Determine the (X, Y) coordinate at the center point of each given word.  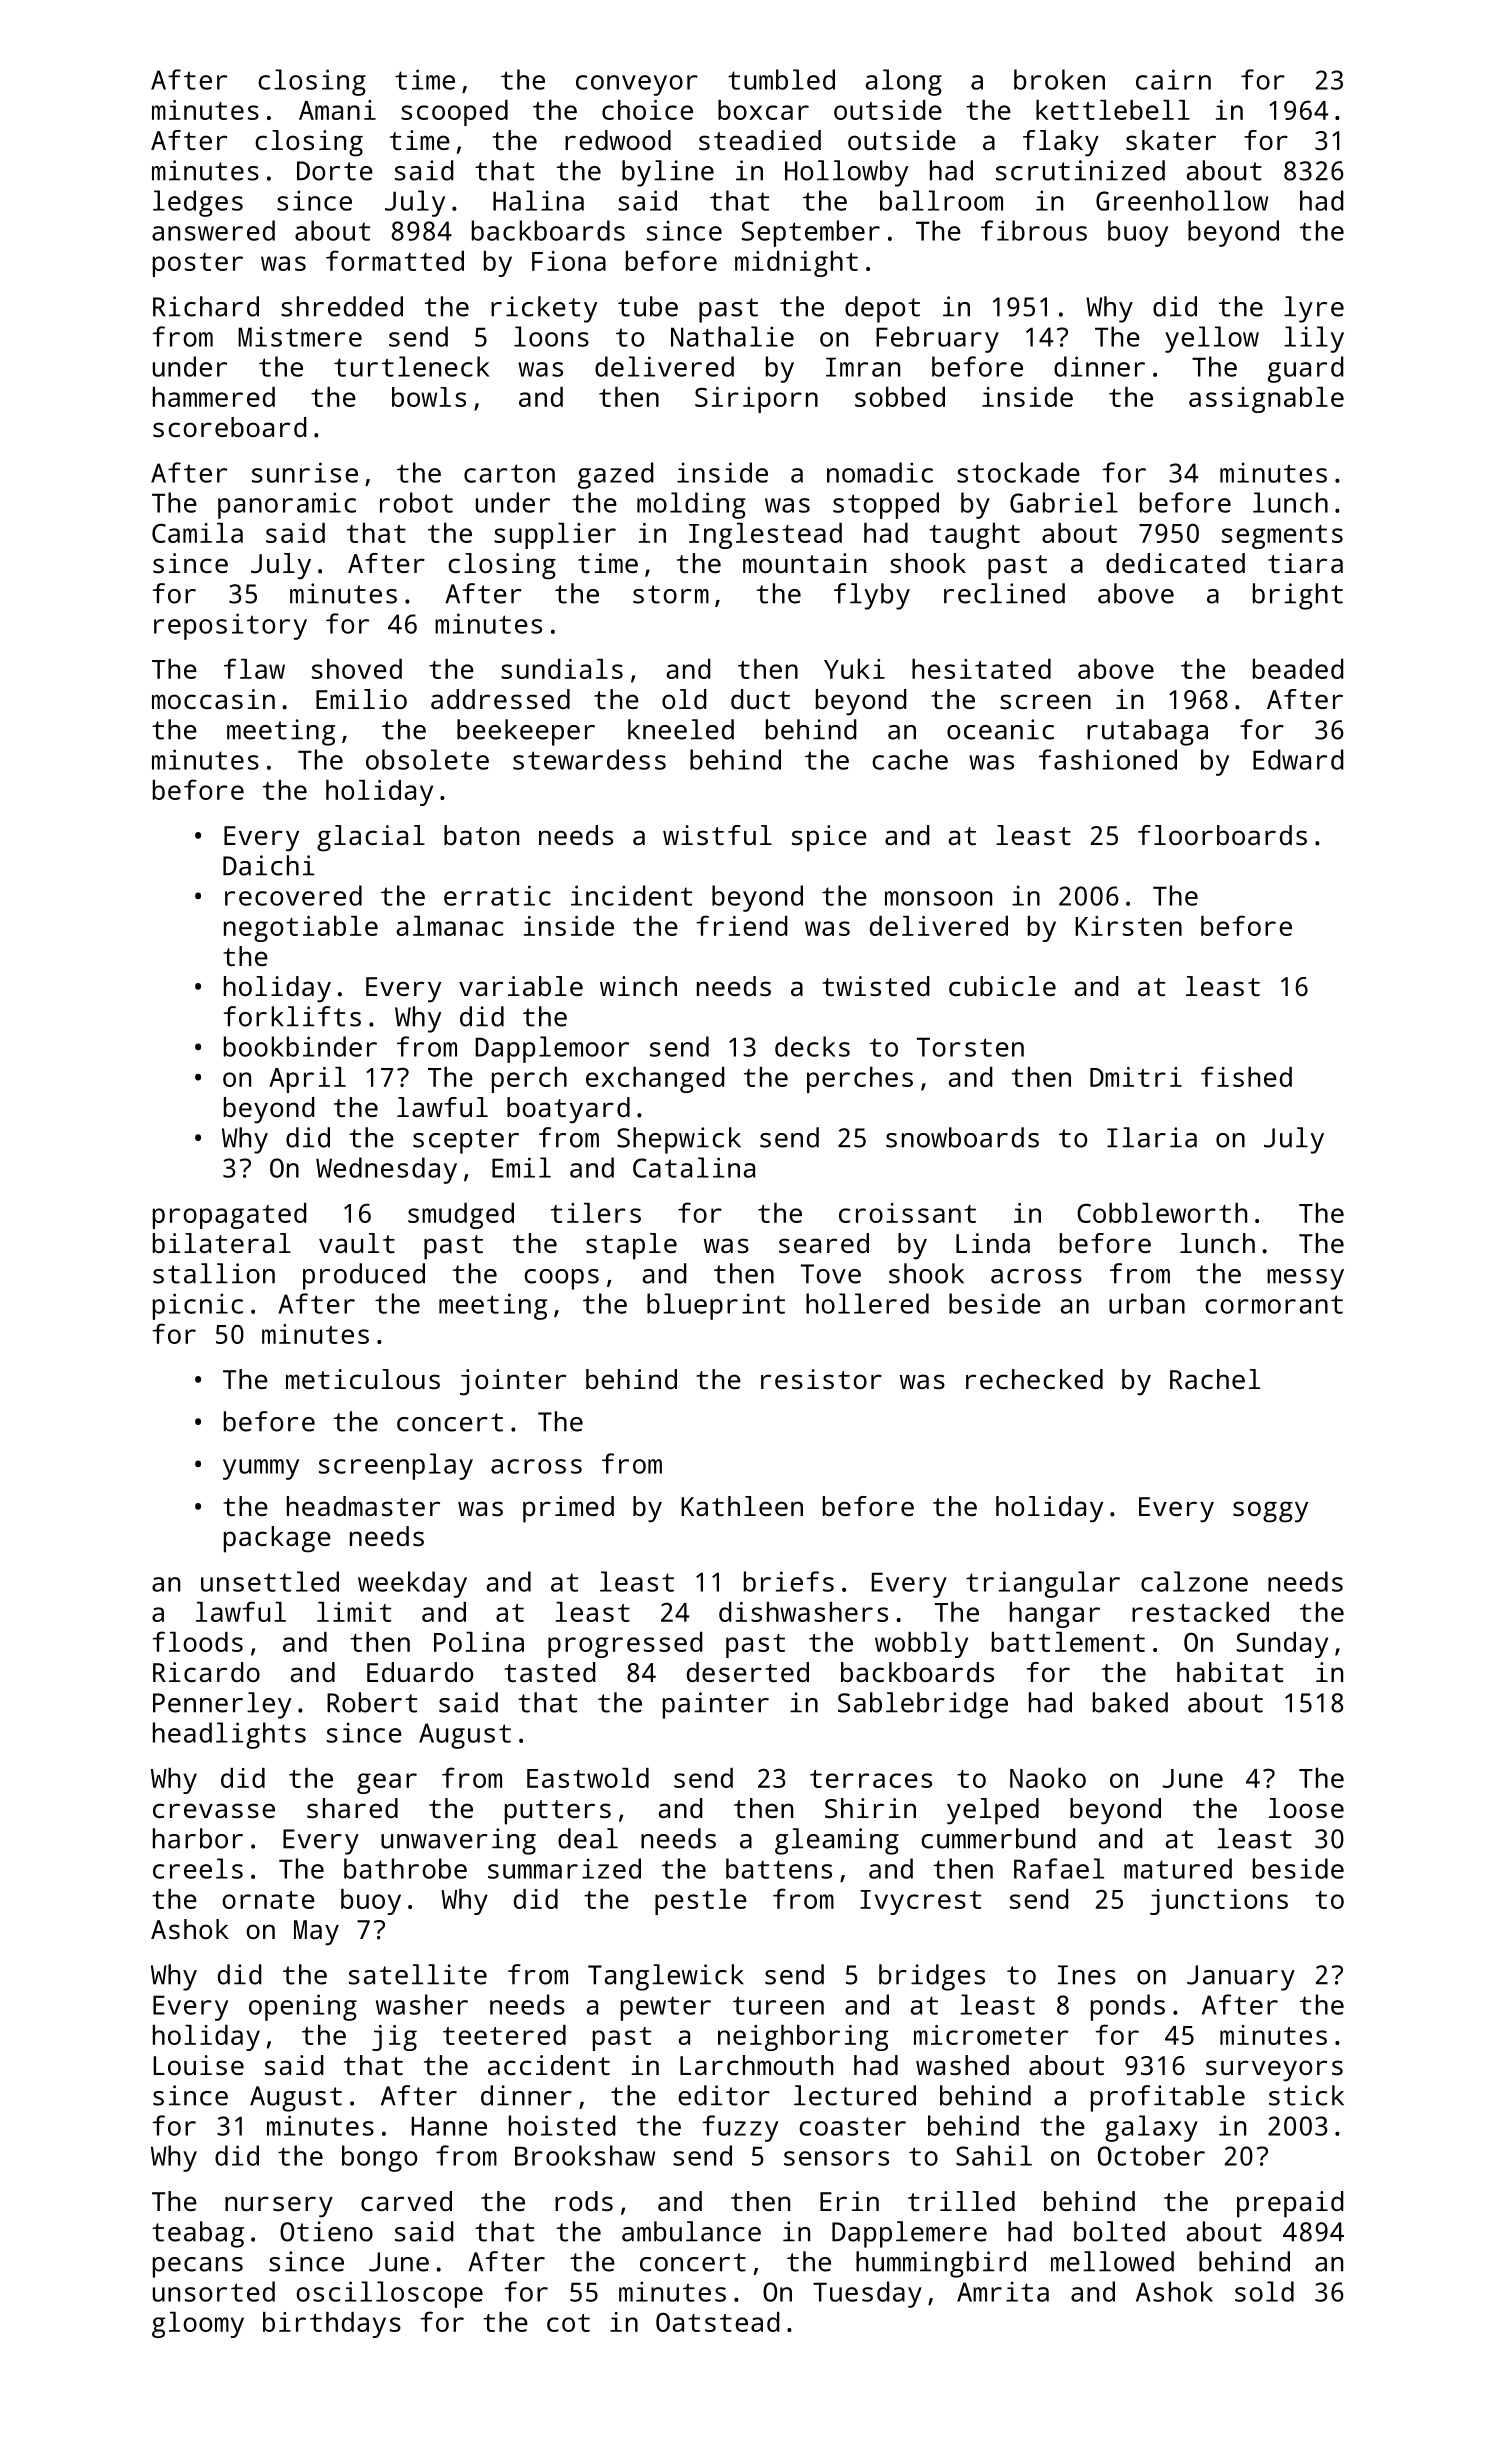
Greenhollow (1182, 200)
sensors (836, 2158)
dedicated (1175, 563)
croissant (907, 1213)
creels (198, 1868)
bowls (429, 397)
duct (760, 699)
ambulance (691, 2231)
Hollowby (846, 173)
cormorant (1274, 1304)
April (307, 1080)
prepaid (1290, 2204)
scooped (454, 113)
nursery (279, 2207)
